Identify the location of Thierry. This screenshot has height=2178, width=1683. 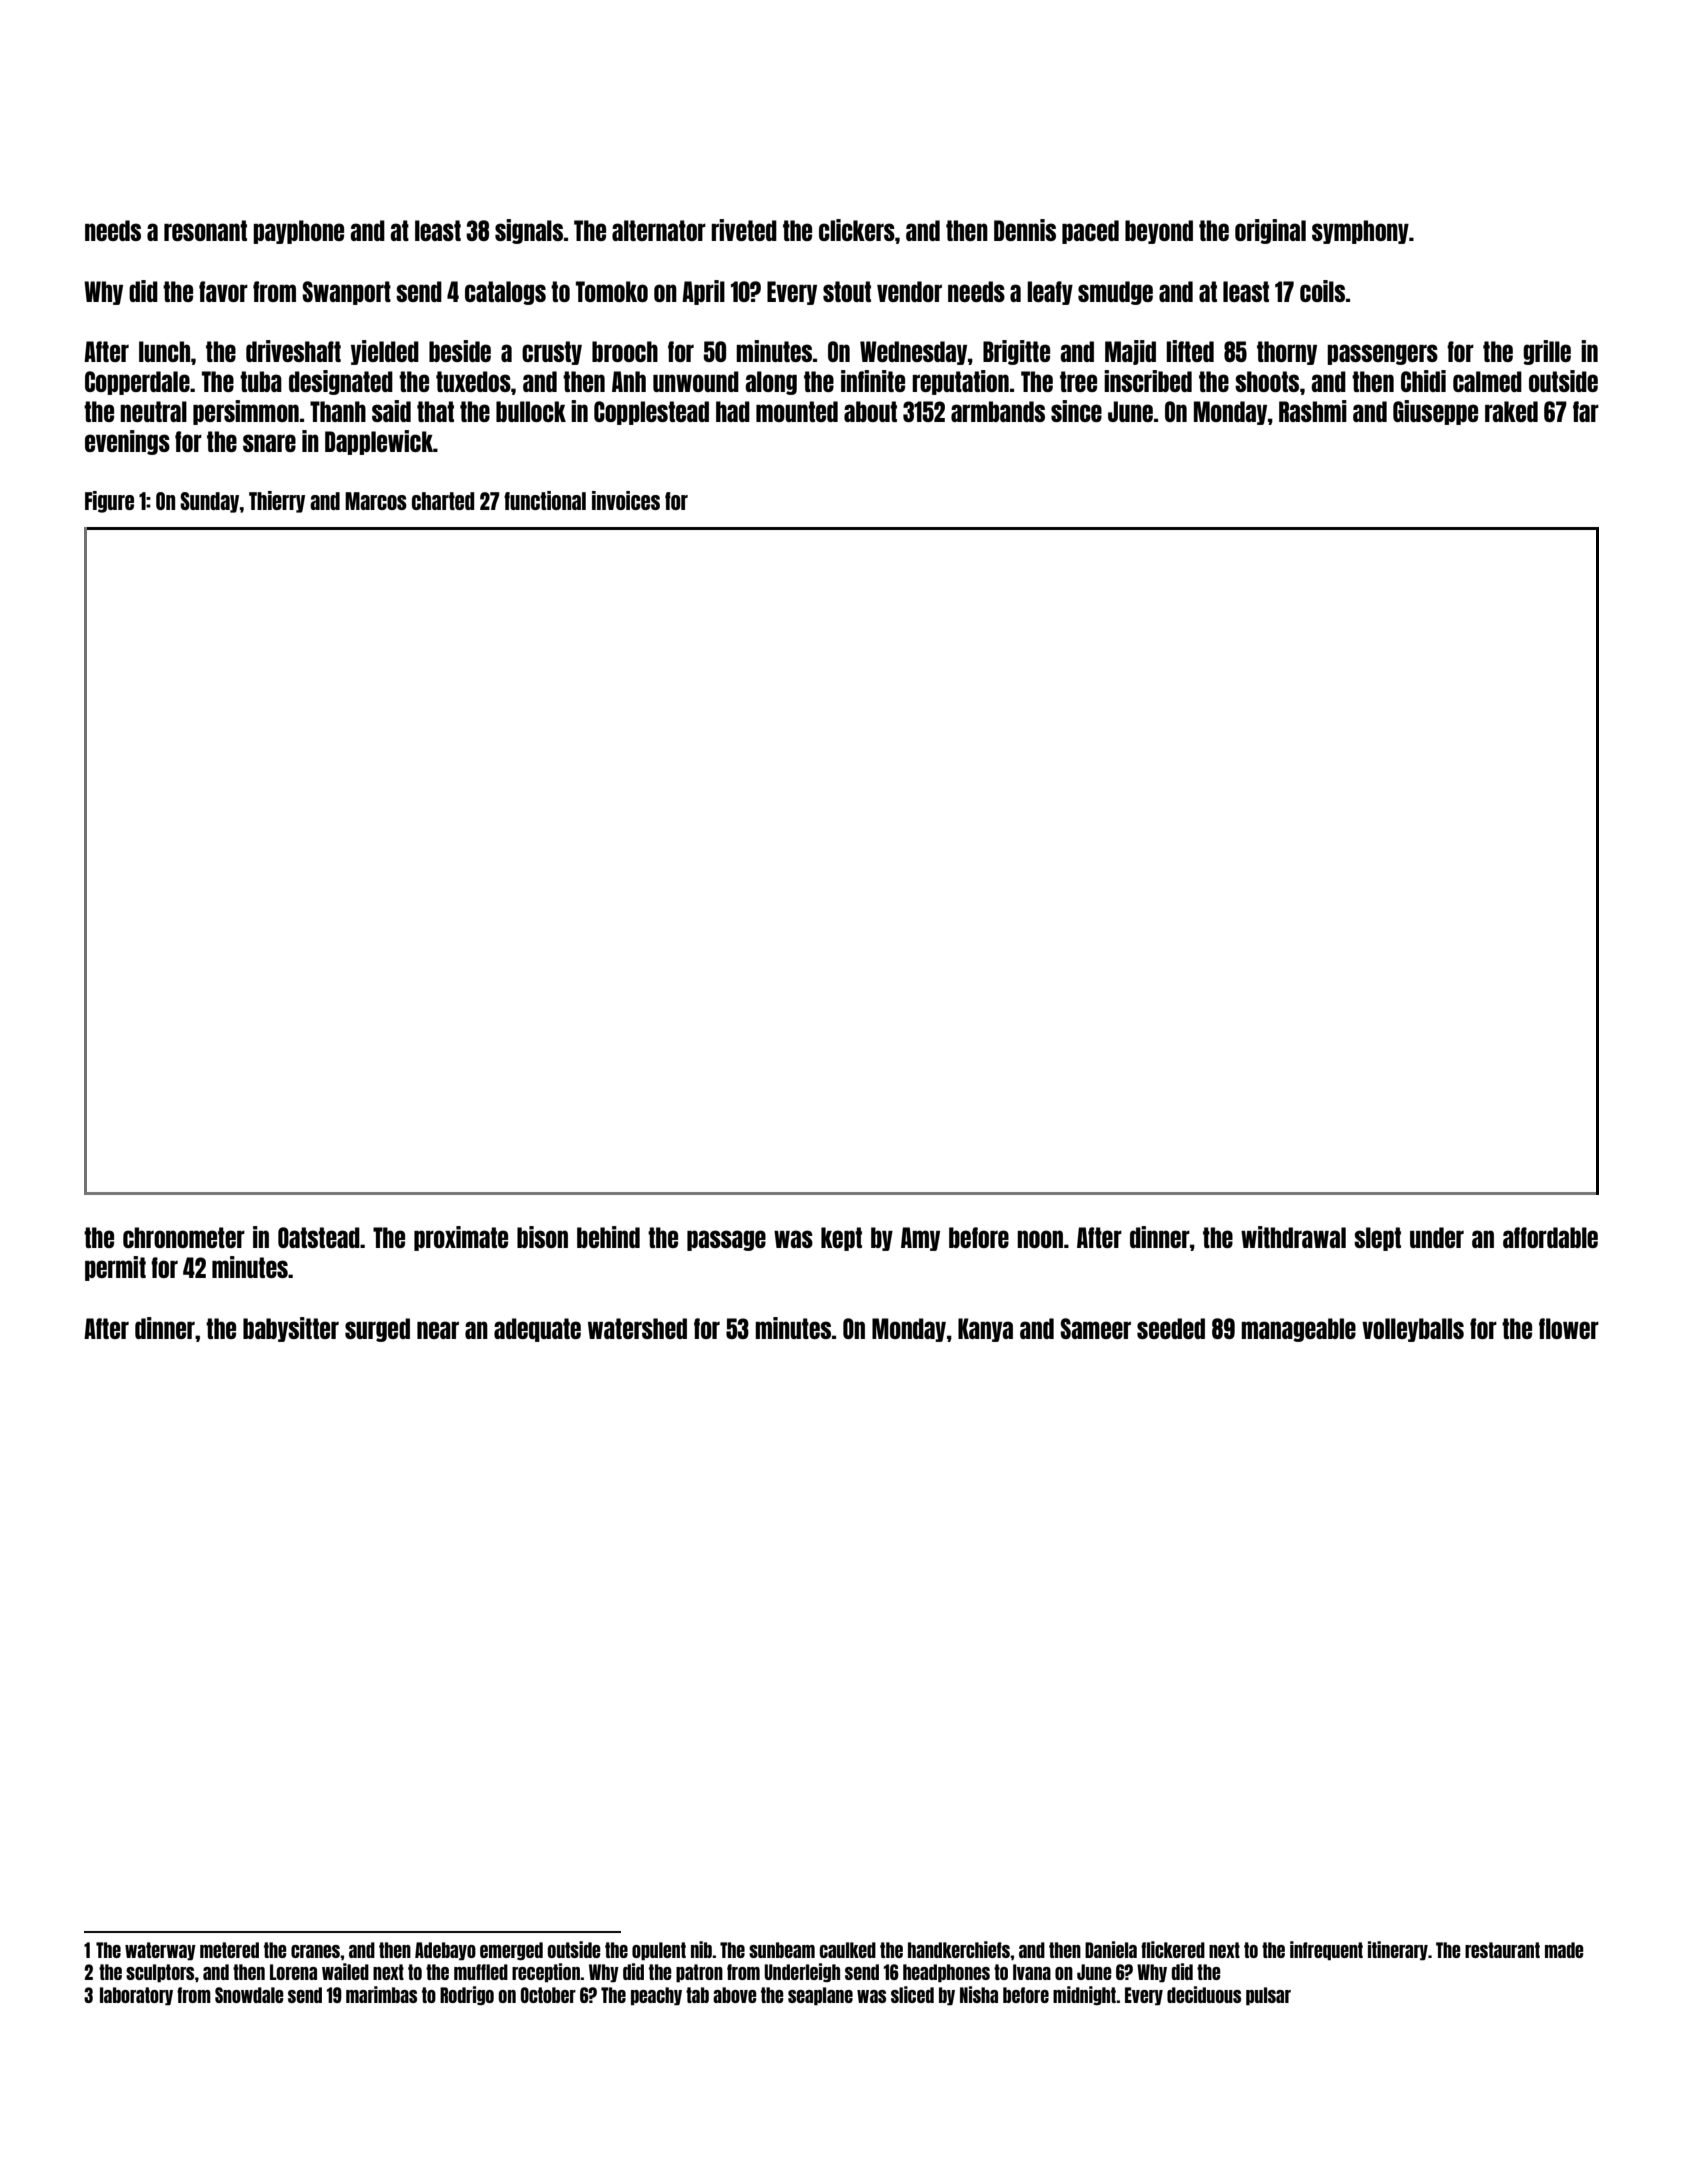
(277, 502).
